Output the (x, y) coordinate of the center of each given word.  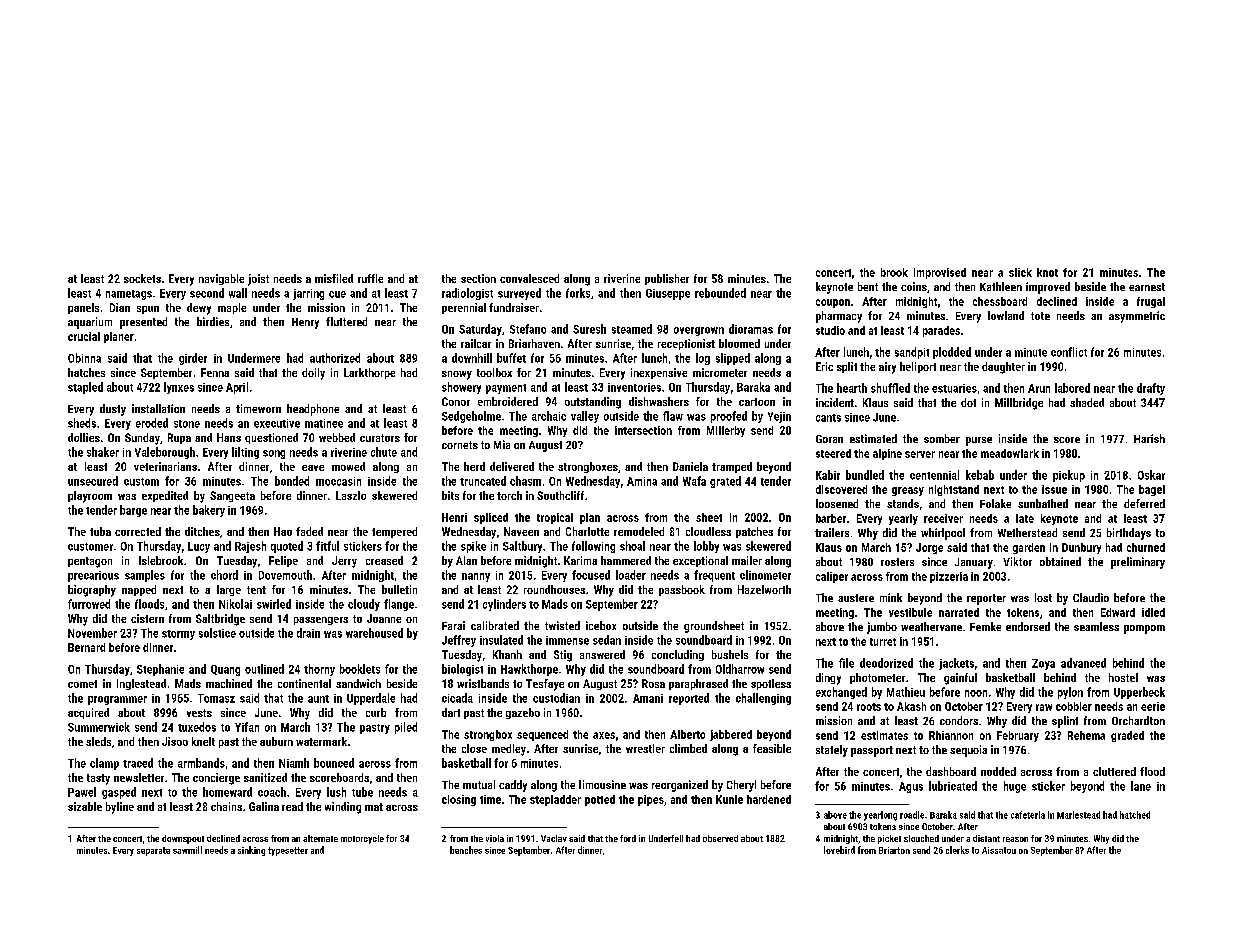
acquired (88, 713)
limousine (602, 784)
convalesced (529, 278)
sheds (82, 423)
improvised (940, 273)
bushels (730, 654)
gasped (119, 793)
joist (258, 280)
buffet (511, 358)
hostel (1123, 677)
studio (830, 330)
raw (1044, 707)
